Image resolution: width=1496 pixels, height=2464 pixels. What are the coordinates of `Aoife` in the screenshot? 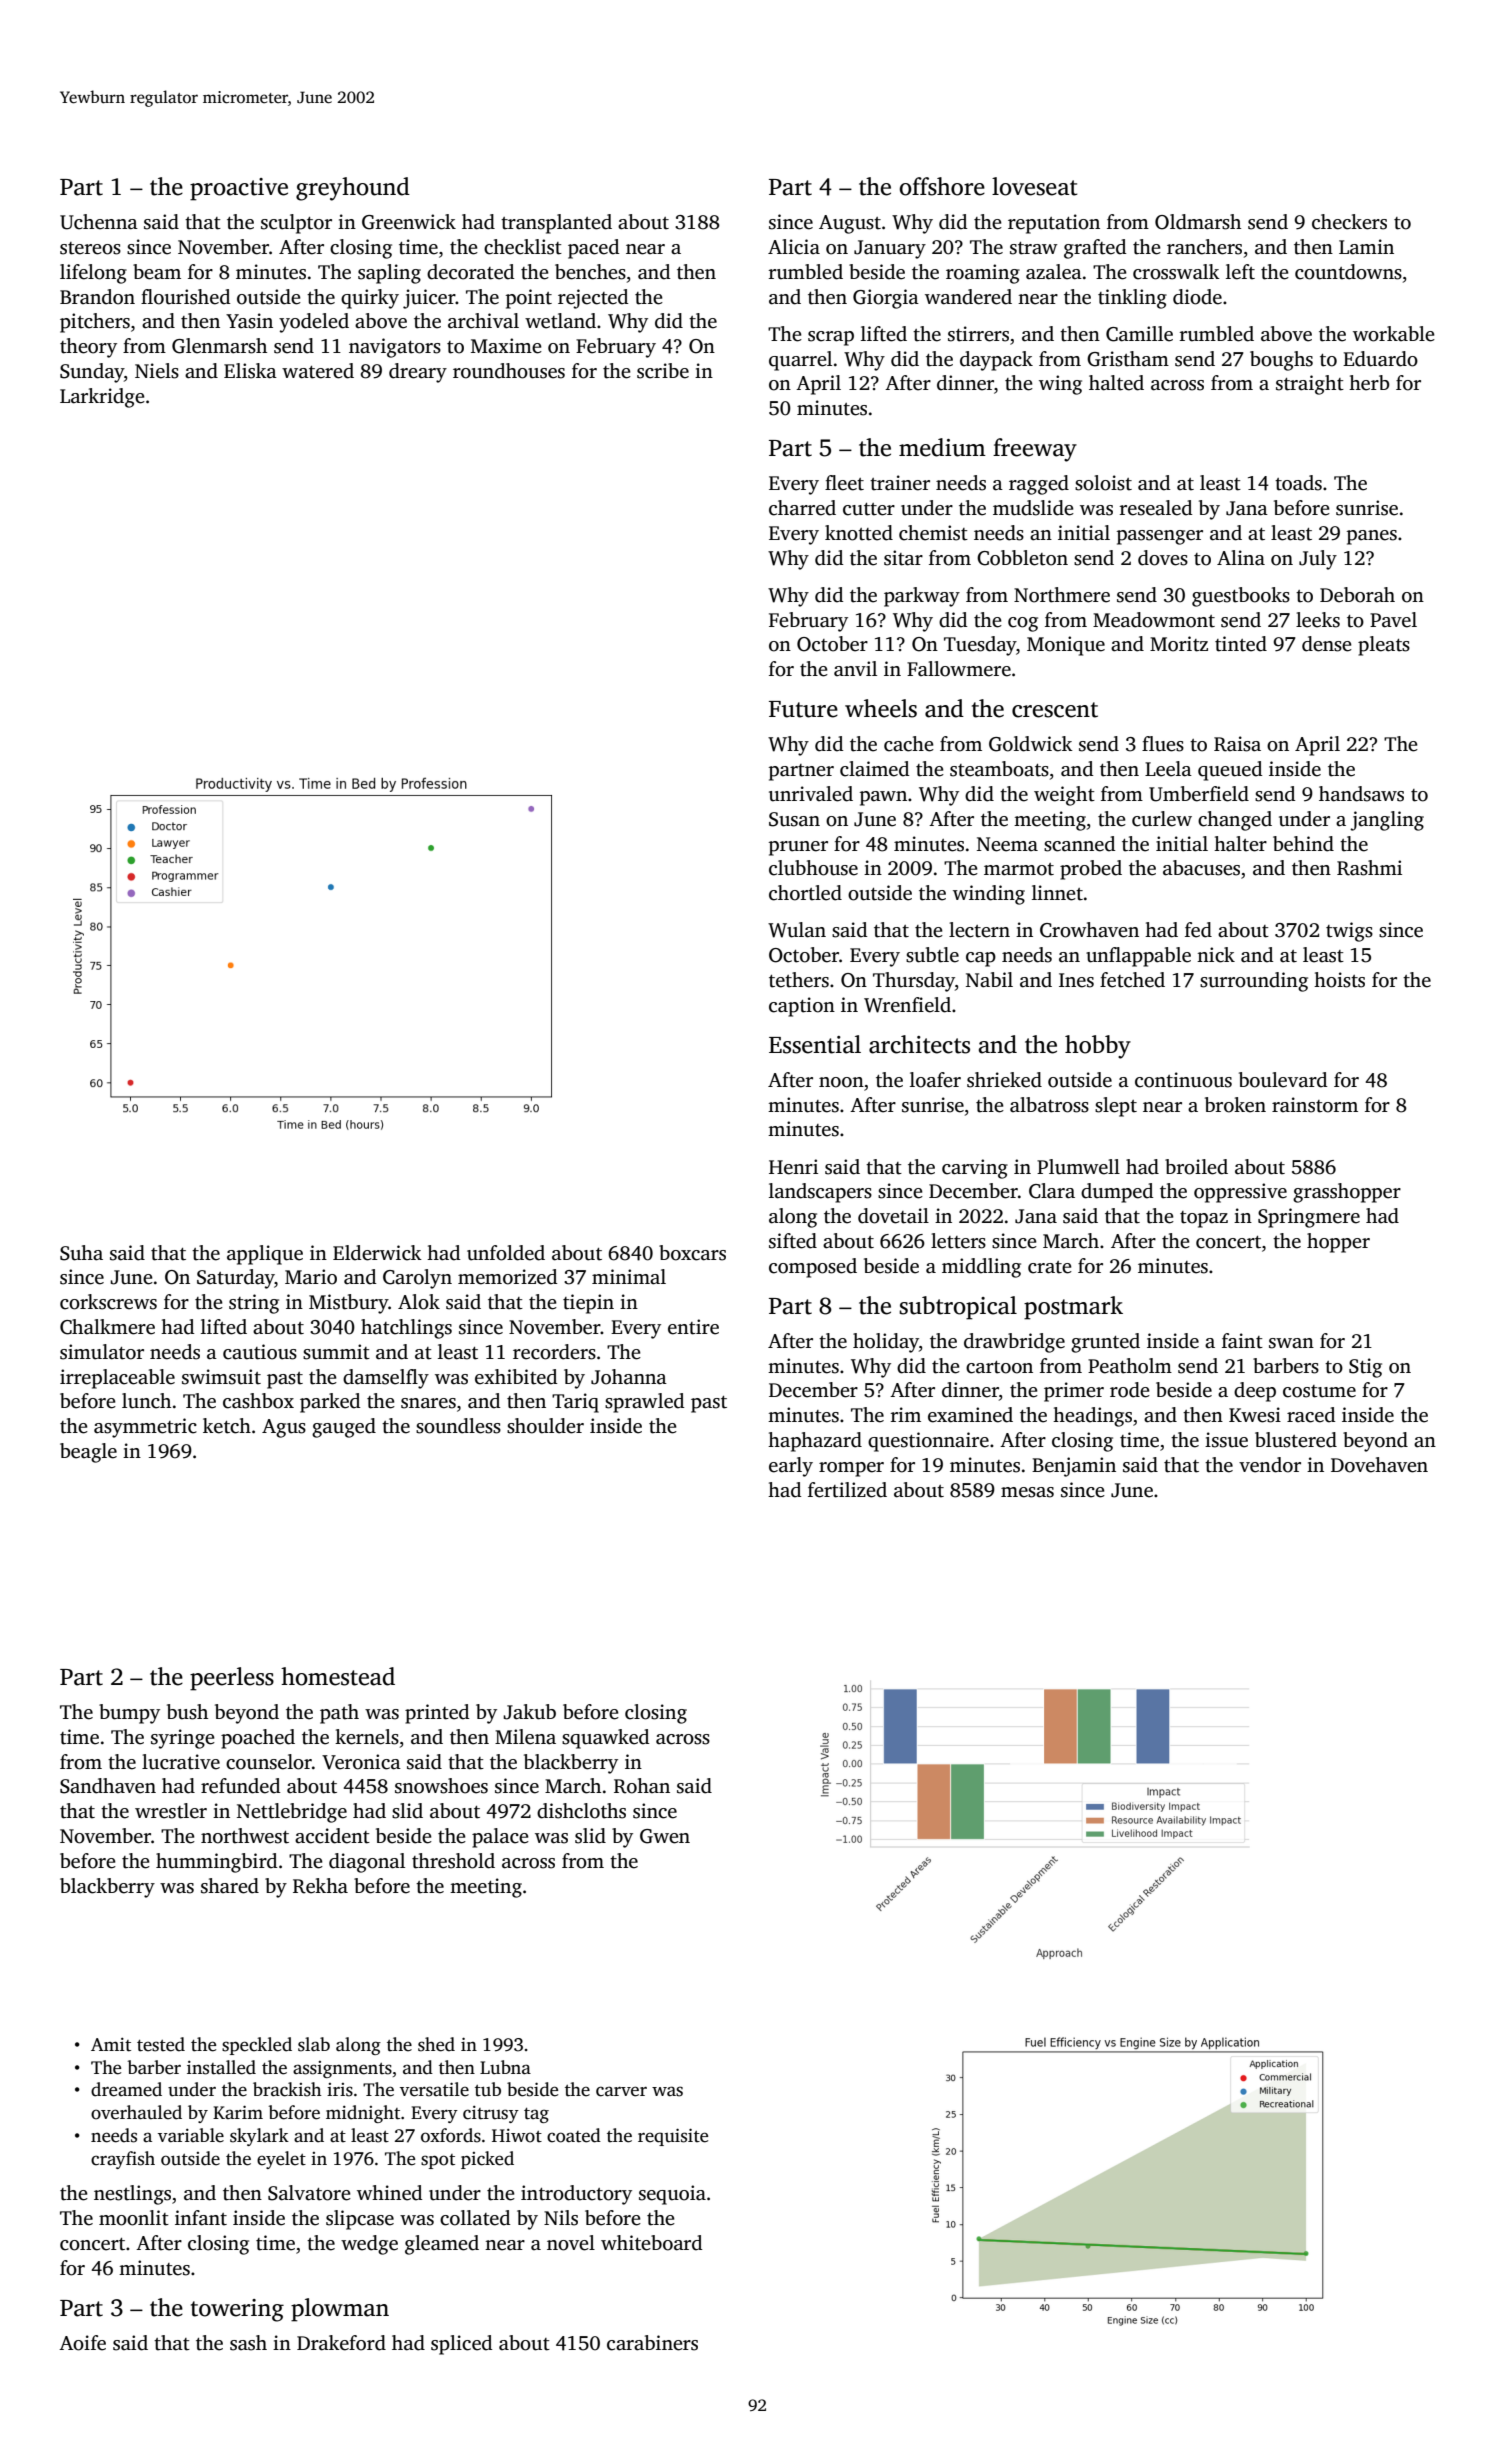 It's located at (82, 2343).
